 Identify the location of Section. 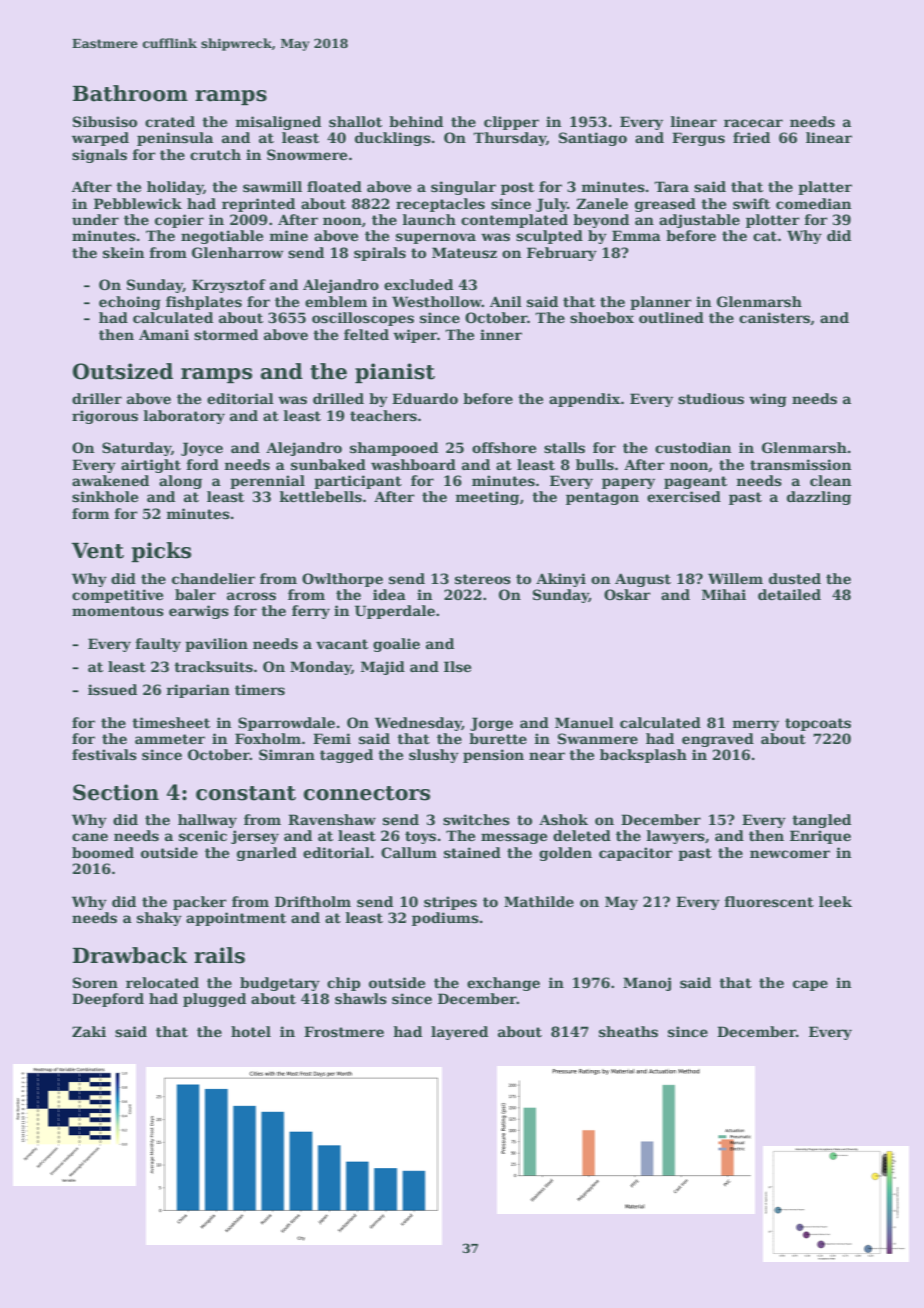
(116, 792).
